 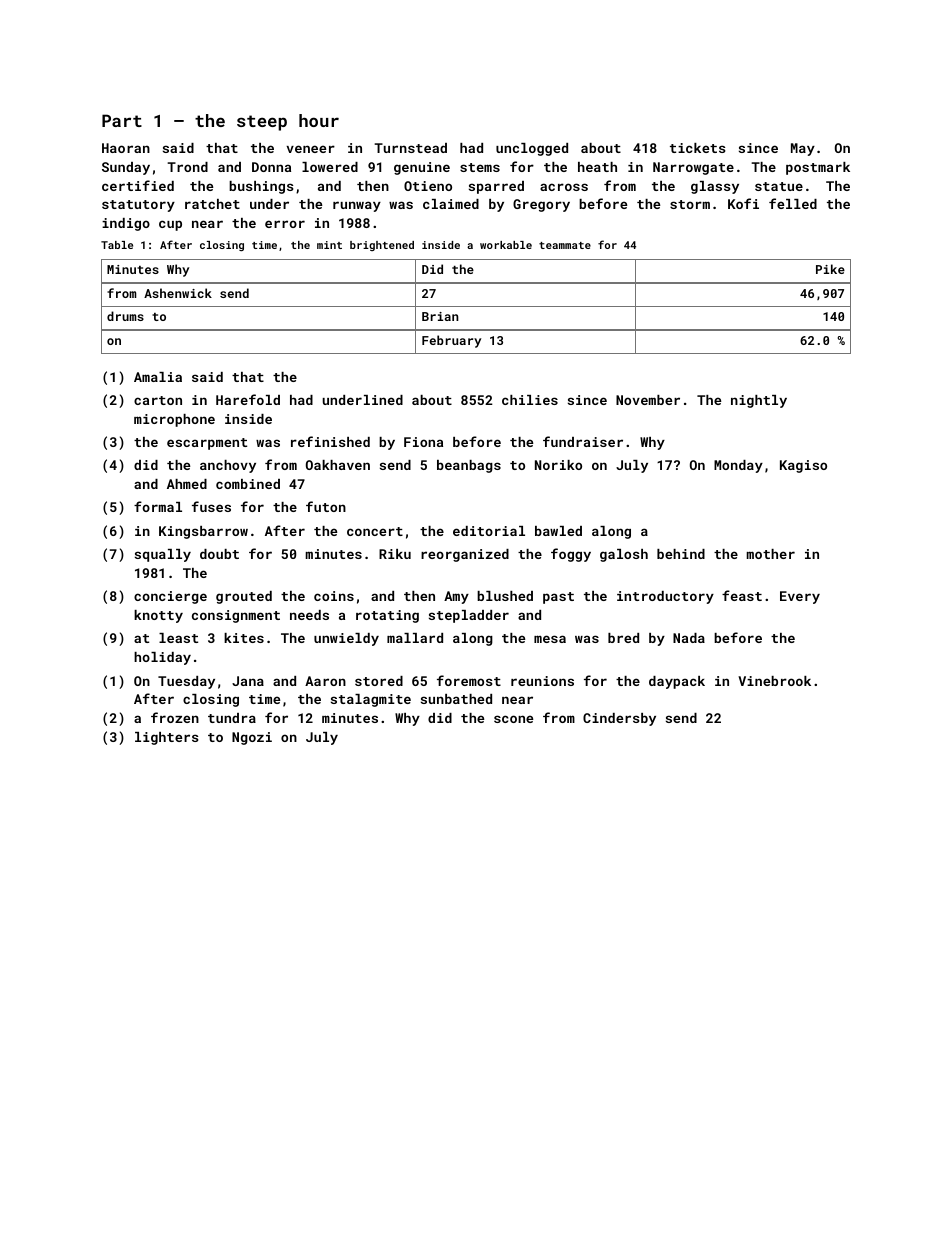 I want to click on drums, so click(x=125, y=316).
